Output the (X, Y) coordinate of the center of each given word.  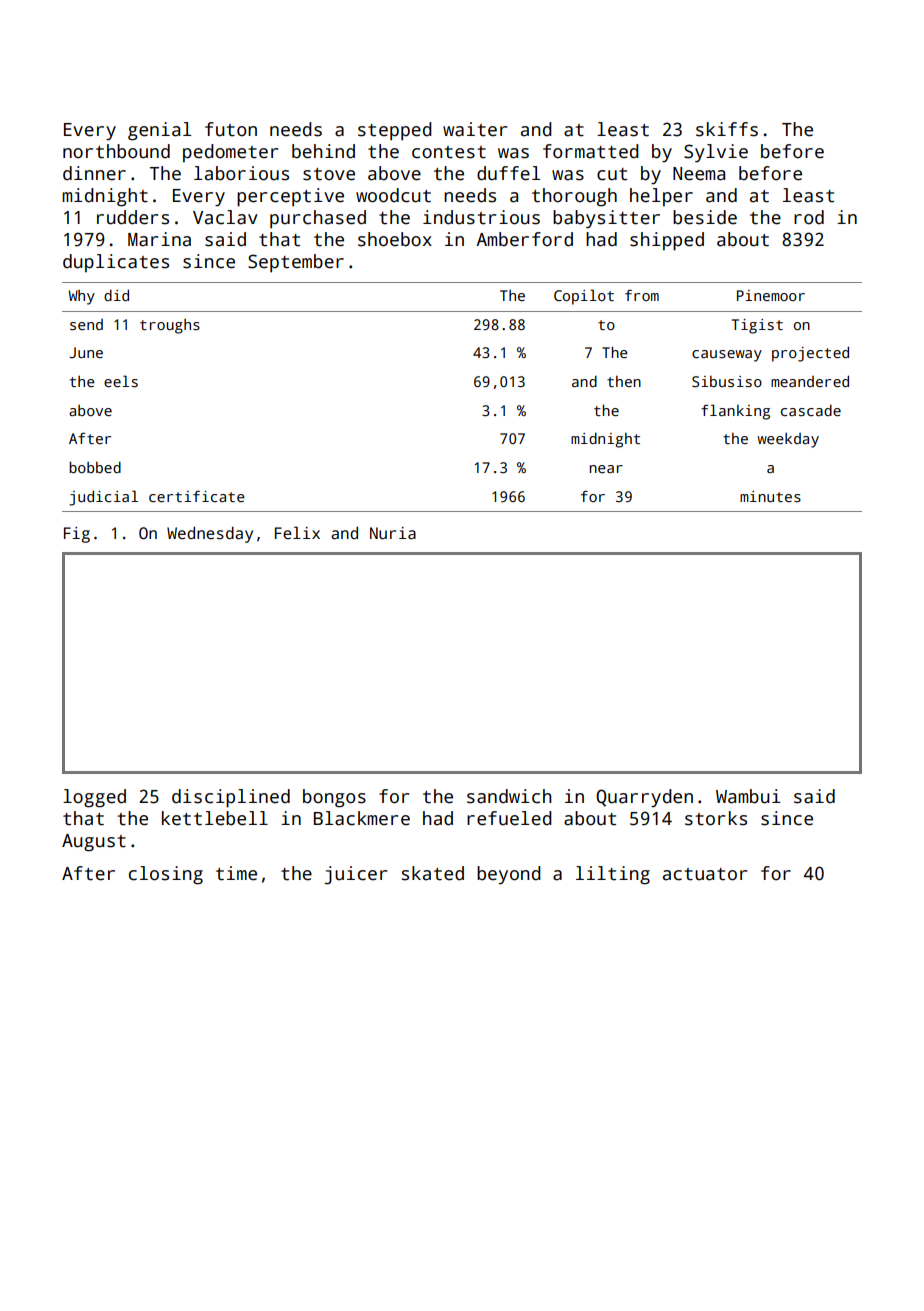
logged (94, 798)
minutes (770, 496)
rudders (133, 217)
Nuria (393, 533)
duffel (508, 173)
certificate (197, 496)
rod (809, 217)
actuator (705, 874)
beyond (509, 875)
